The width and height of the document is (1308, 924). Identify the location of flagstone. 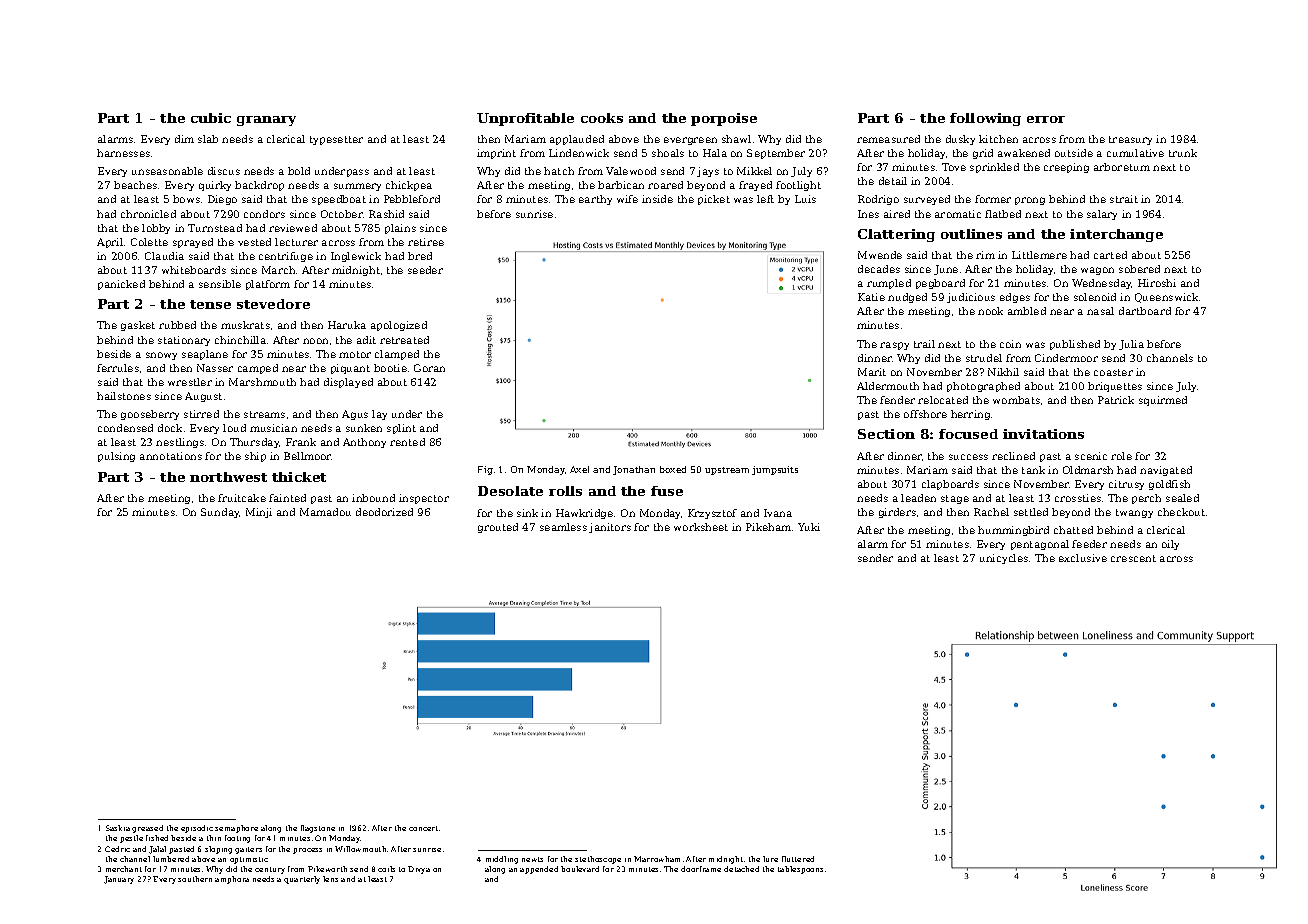
(318, 829).
